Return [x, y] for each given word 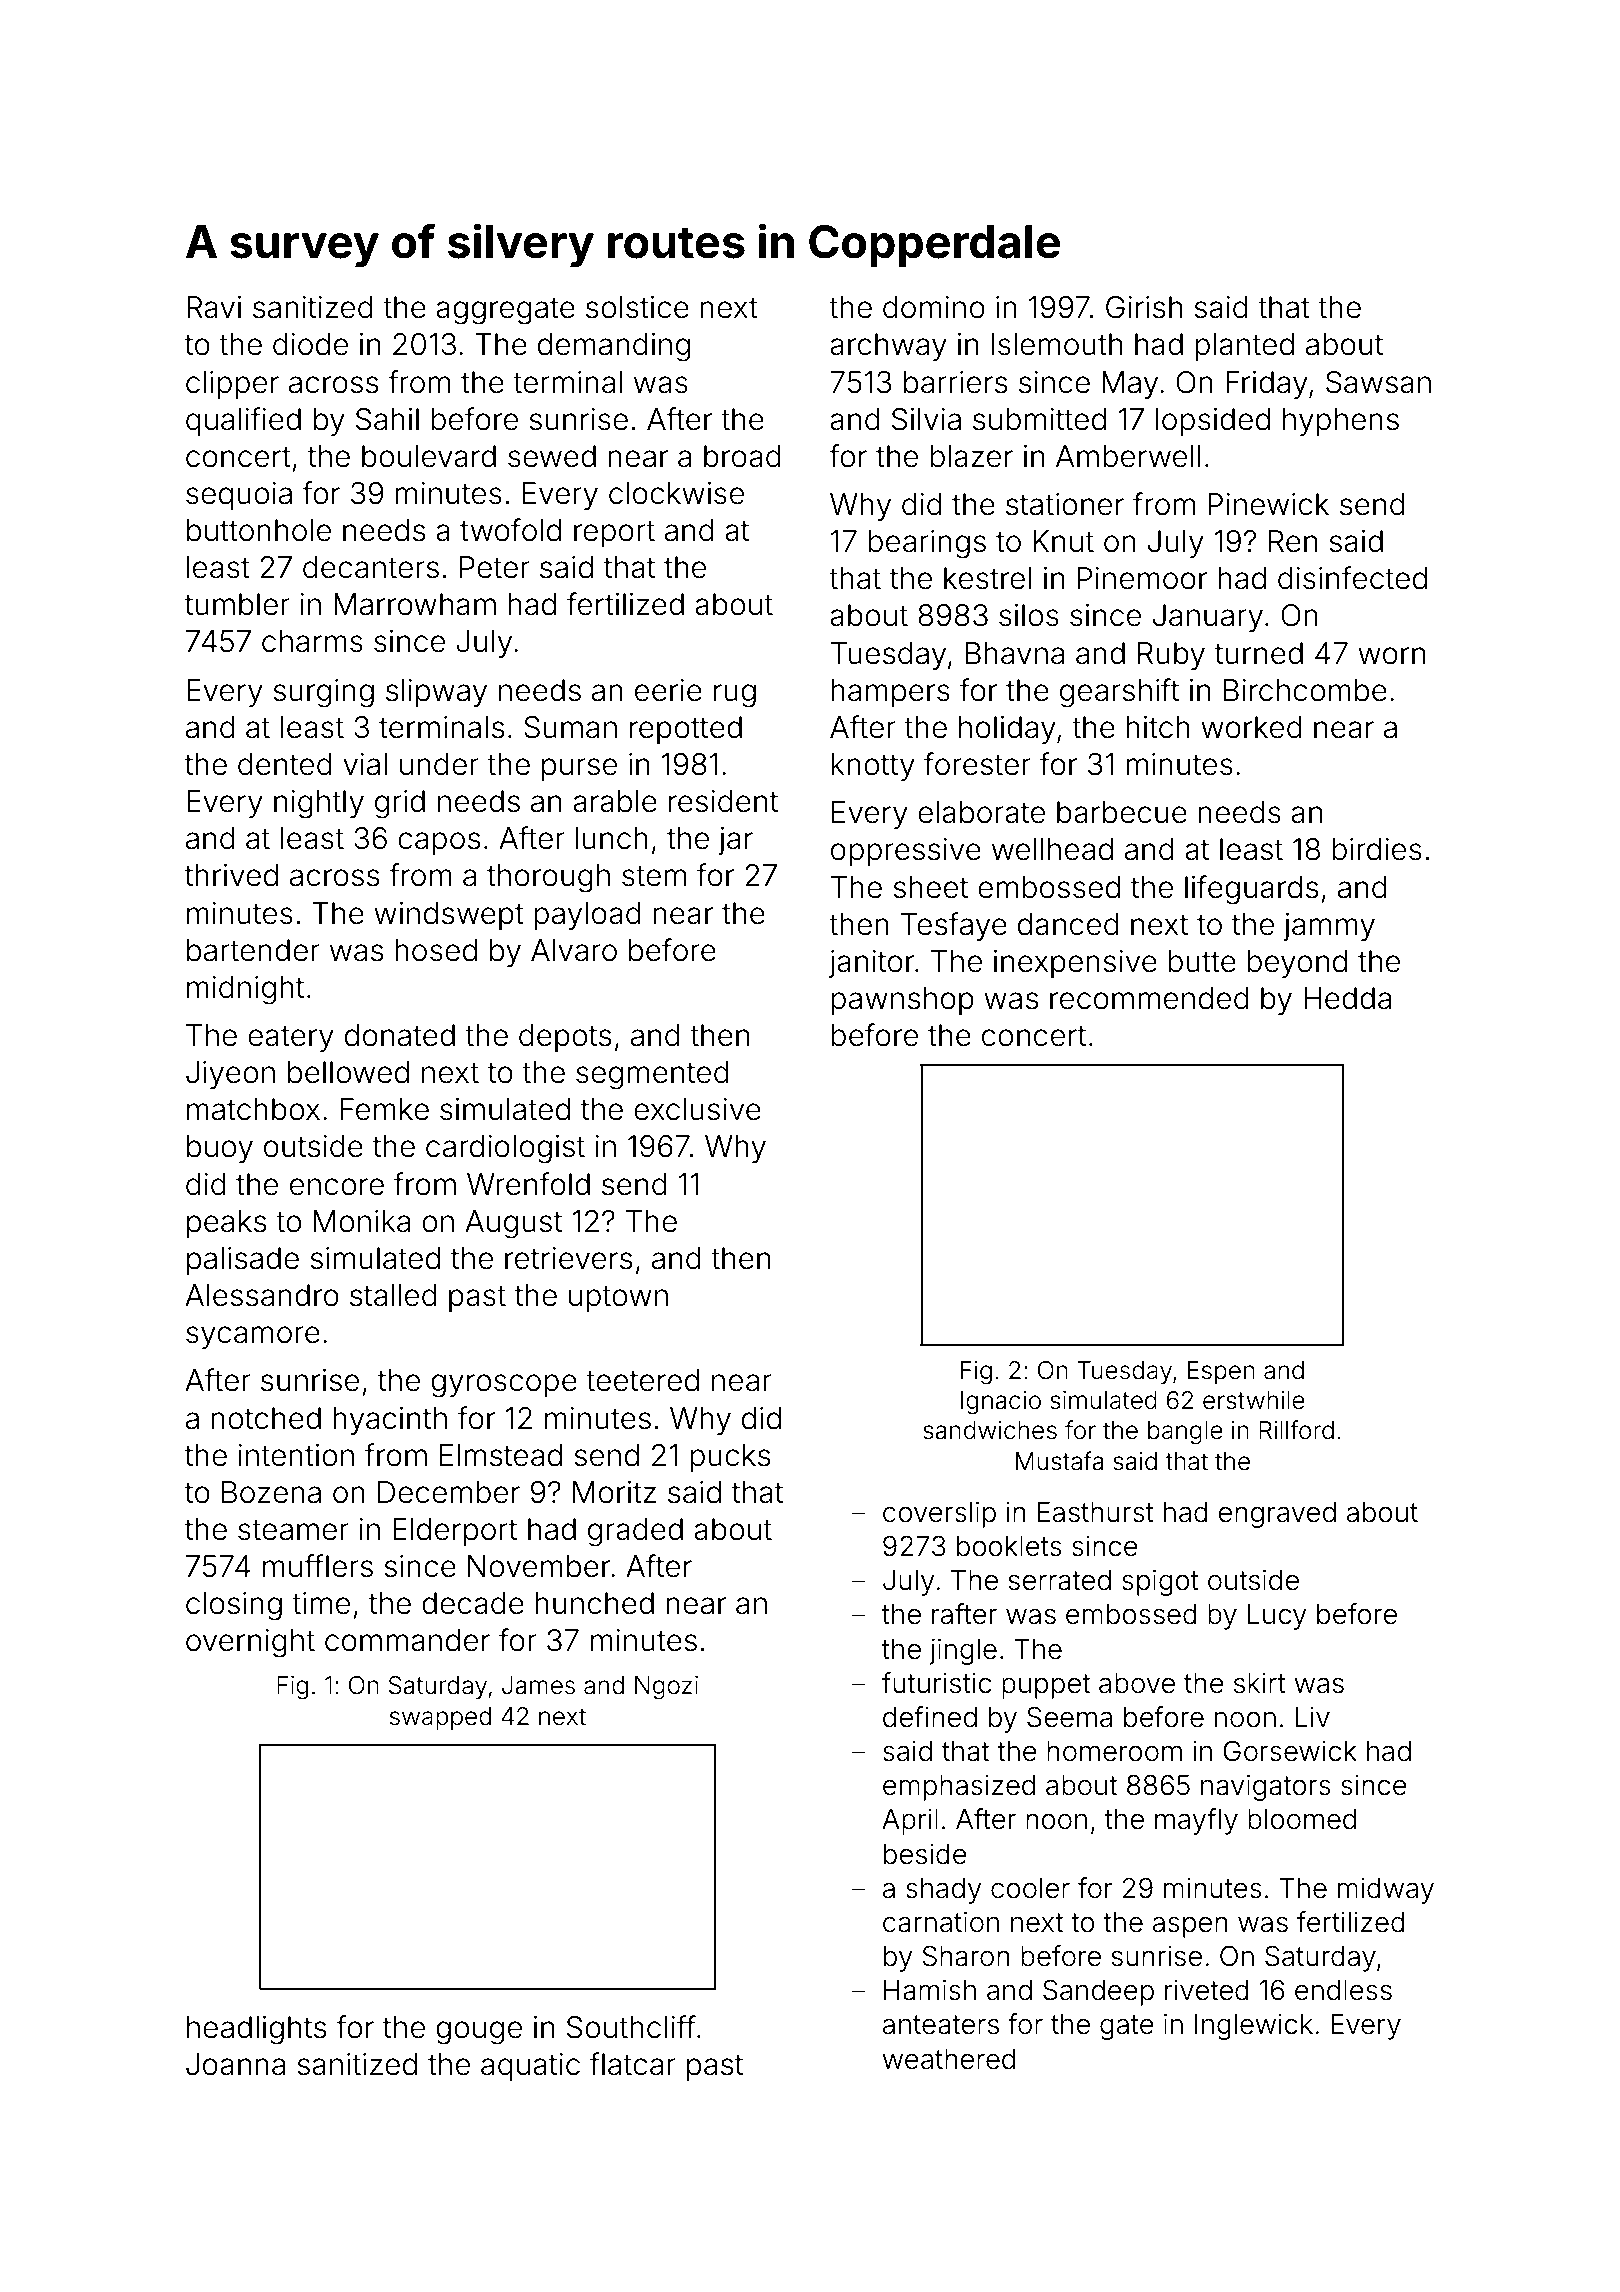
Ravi [214, 307]
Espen [1221, 1372]
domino [934, 307]
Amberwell [1128, 456]
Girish [1144, 307]
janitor [871, 964]
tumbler [237, 604]
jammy [1329, 927]
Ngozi [666, 1688]
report [614, 534]
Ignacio [1001, 1403]
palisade [243, 1261]
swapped [440, 1718]
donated [400, 1035]
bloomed [1302, 1819]
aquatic [530, 2067]
